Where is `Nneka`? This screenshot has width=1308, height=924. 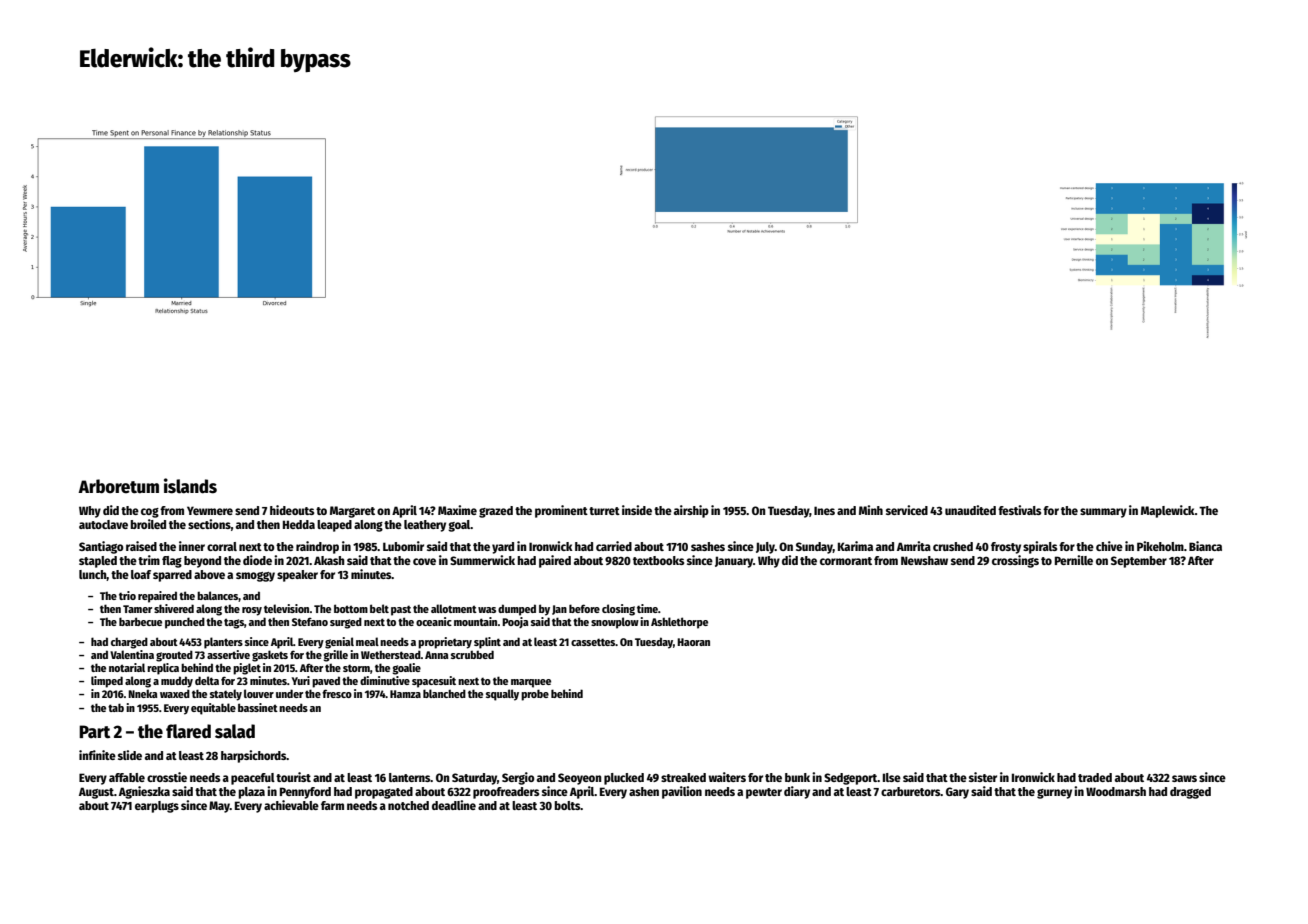 Nneka is located at coordinates (142, 693).
